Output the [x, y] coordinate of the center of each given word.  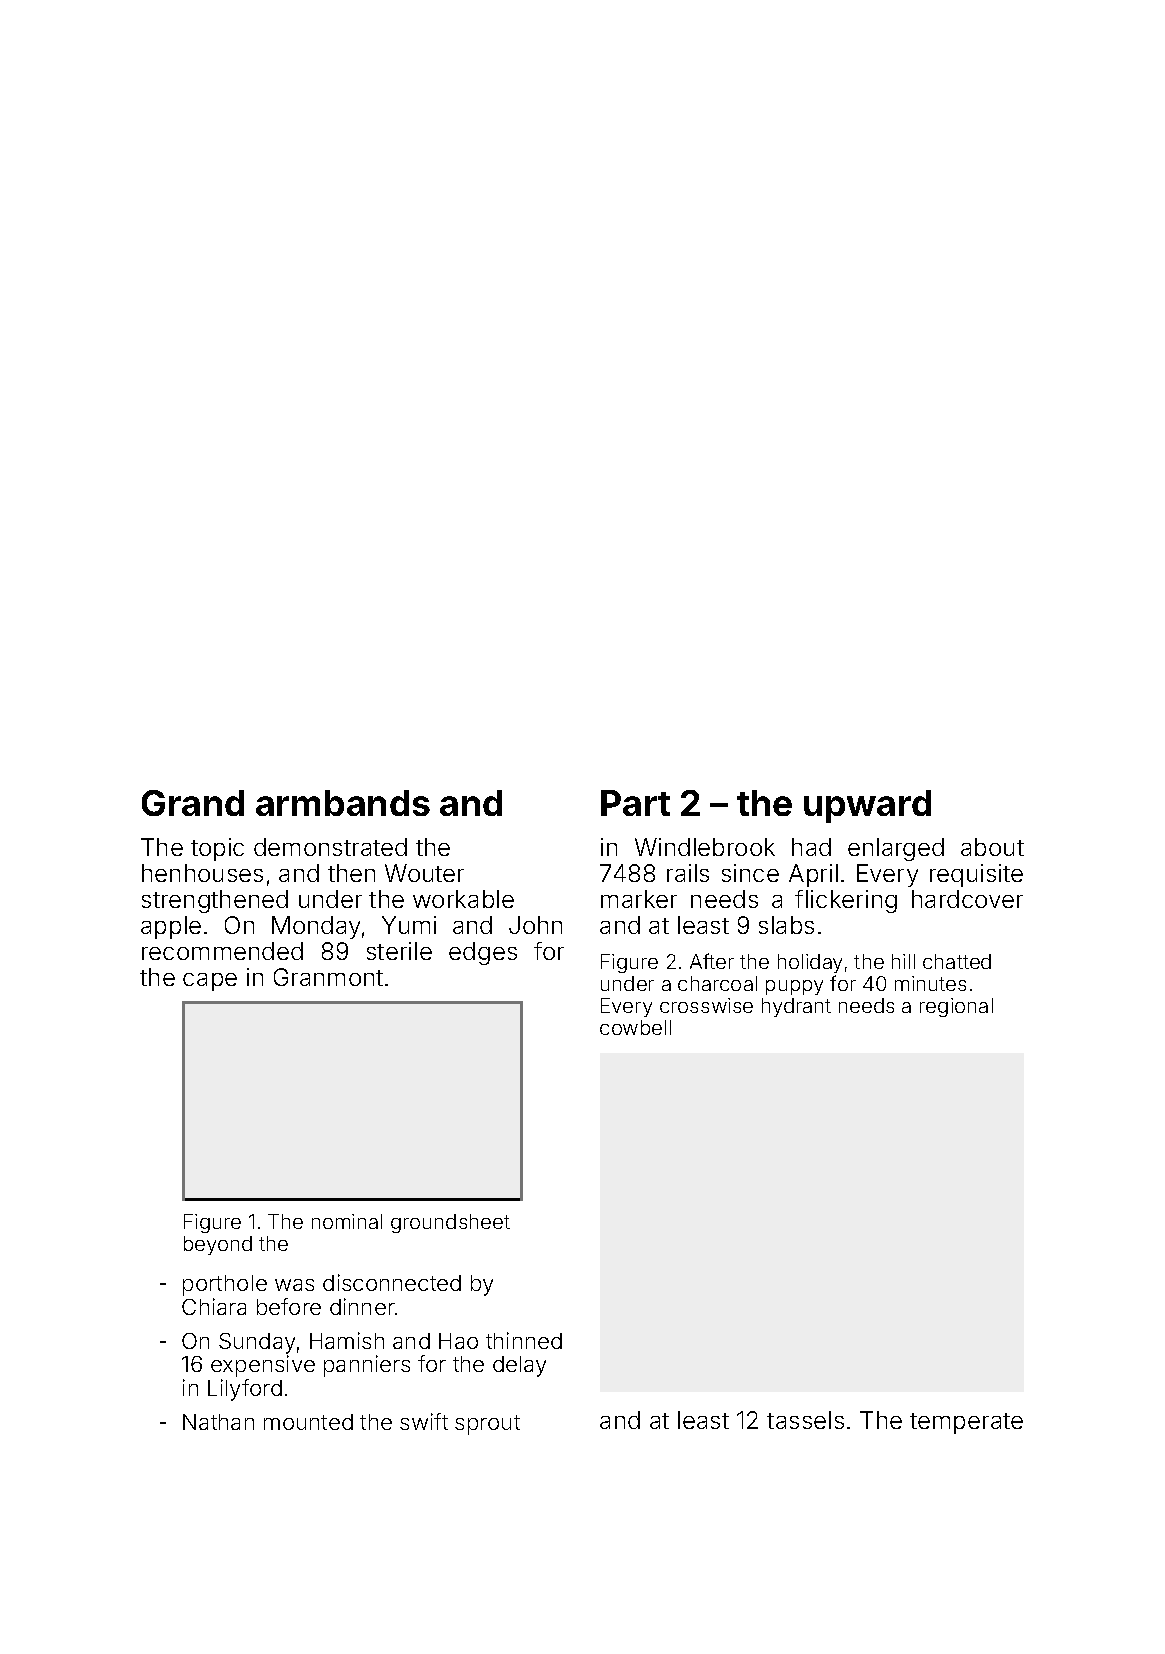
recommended [222, 951]
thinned [524, 1340]
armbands [343, 803]
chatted [957, 961]
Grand [193, 803]
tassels [805, 1420]
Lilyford [245, 1390]
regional [956, 1007]
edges [483, 953]
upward [867, 806]
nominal [347, 1221]
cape [210, 982]
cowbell [635, 1027]
